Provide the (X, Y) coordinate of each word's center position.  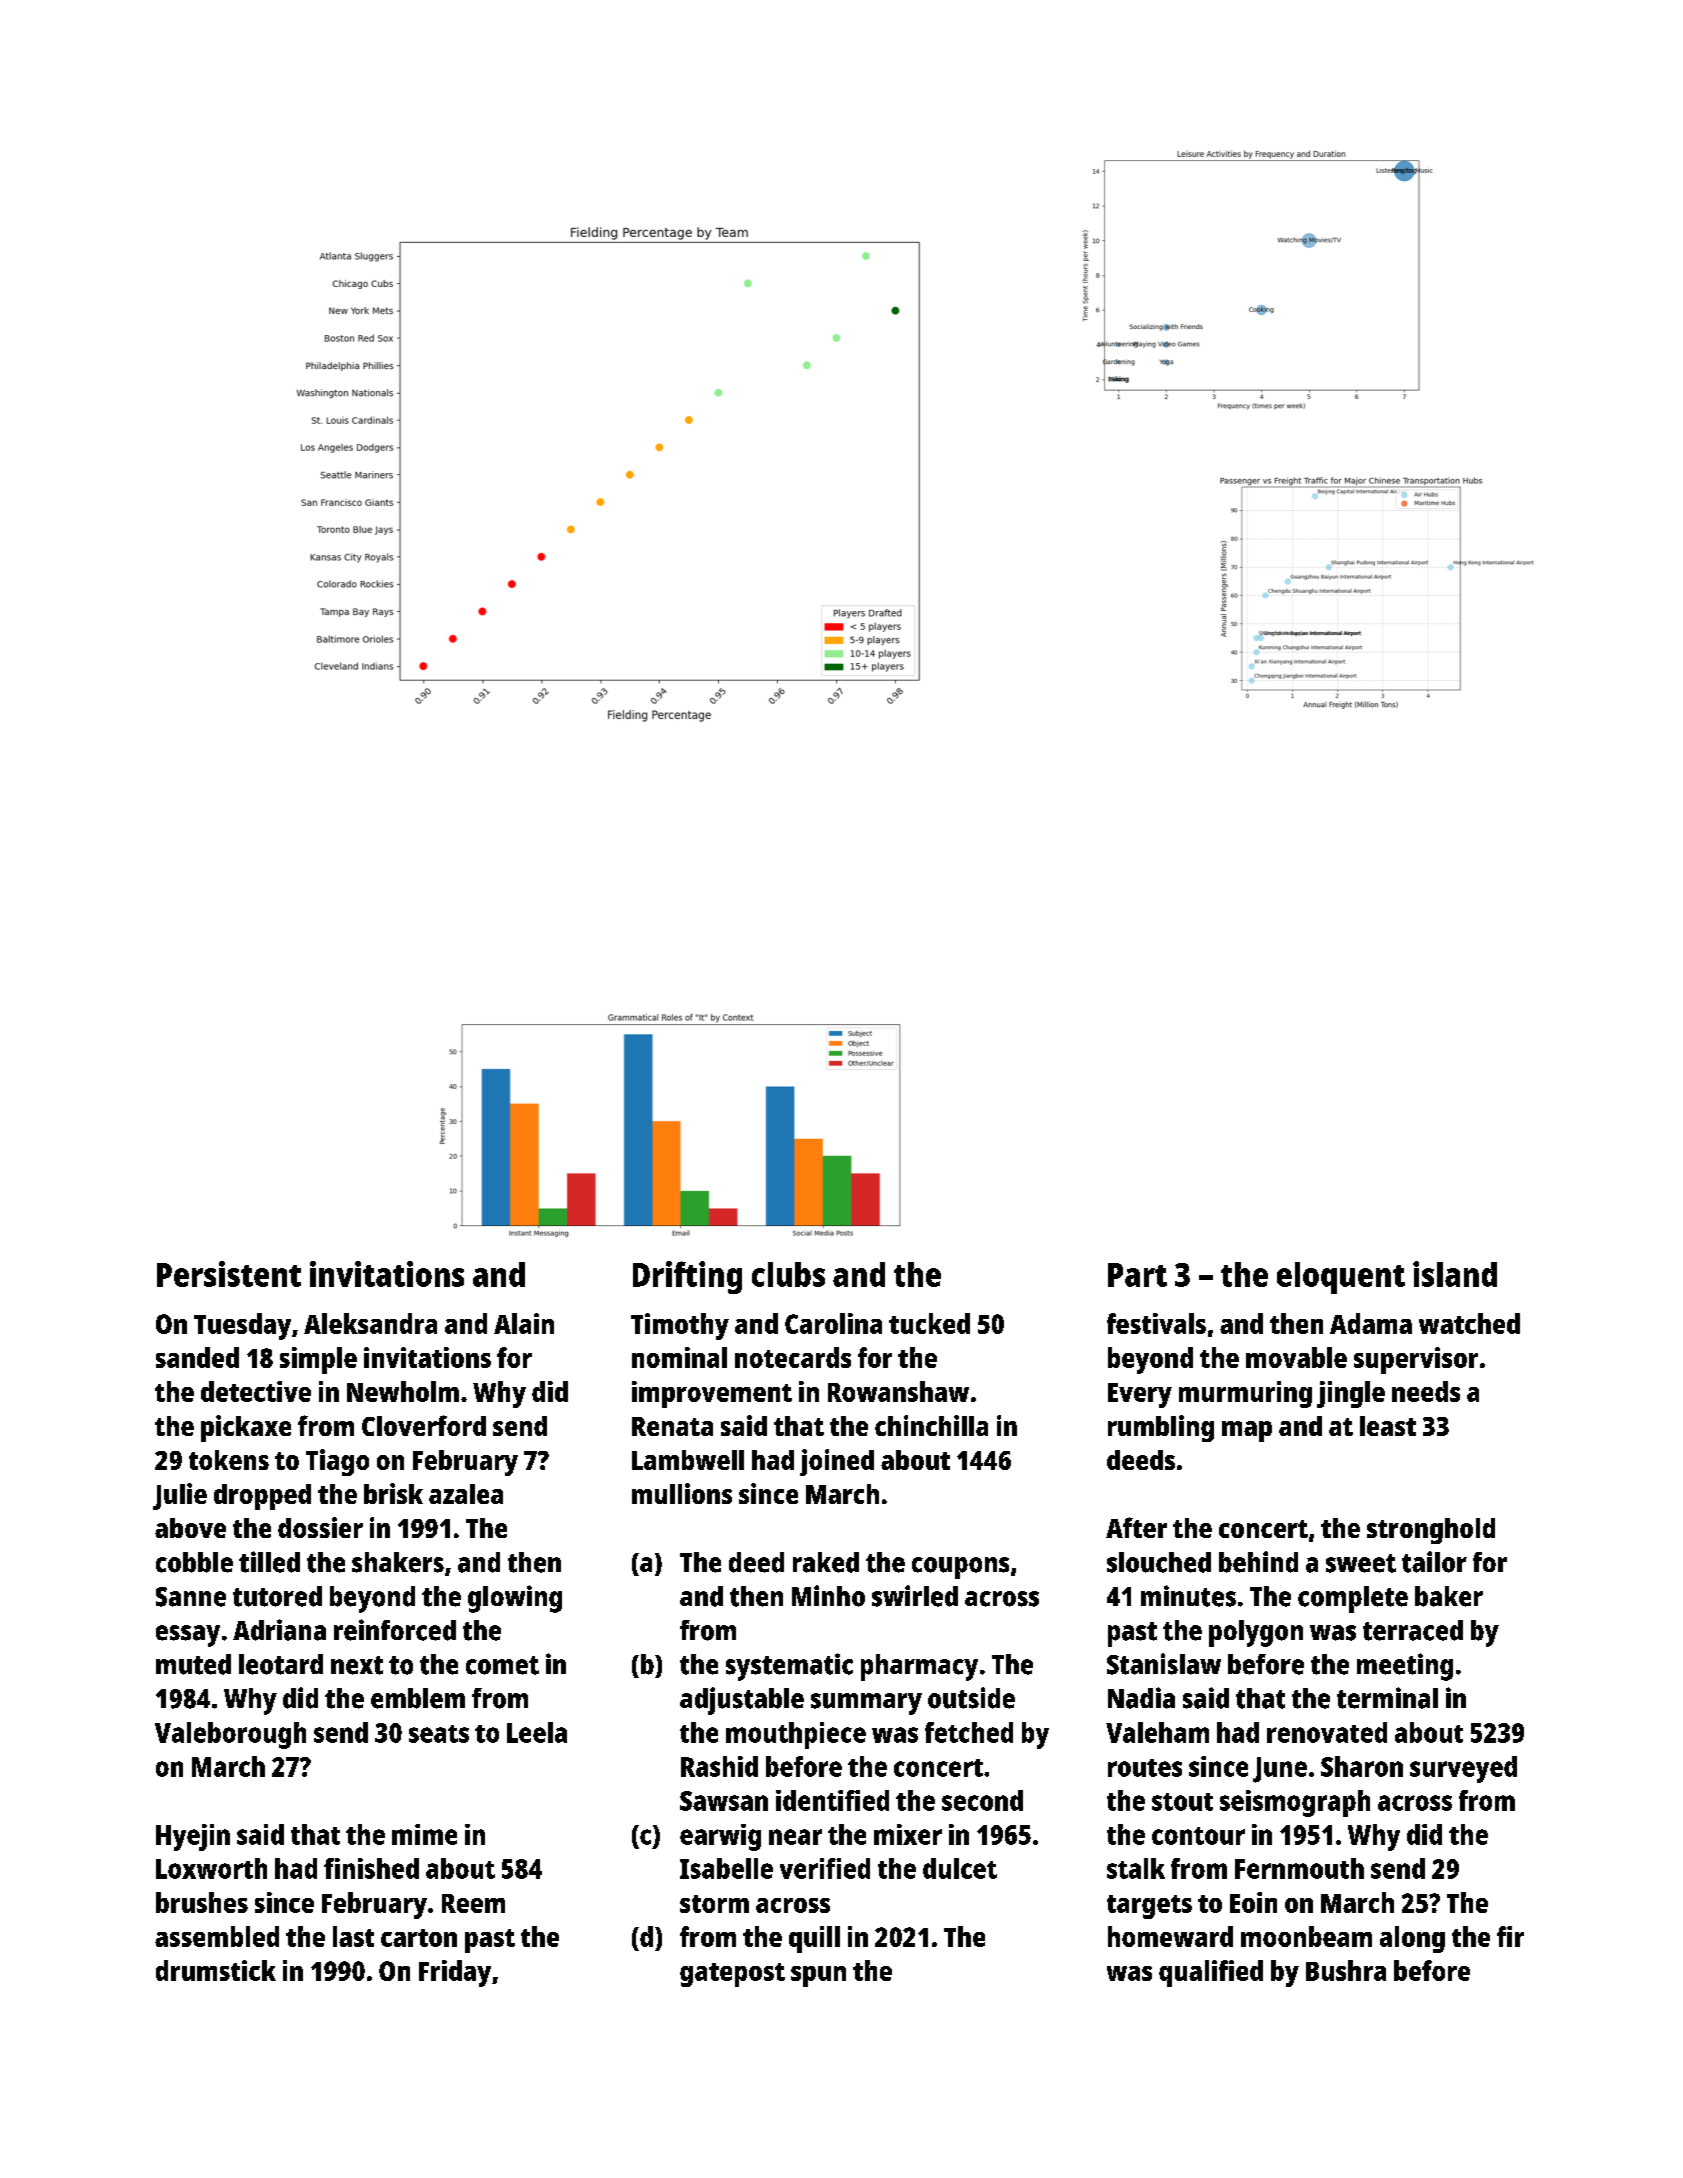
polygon (1256, 1633)
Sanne (191, 1597)
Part (1137, 1275)
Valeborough (230, 1735)
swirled (915, 1596)
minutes (1188, 1596)
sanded (197, 1357)
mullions (682, 1493)
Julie (180, 1496)
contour (1198, 1836)
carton (419, 1938)
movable (1296, 1357)
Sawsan (724, 1801)
